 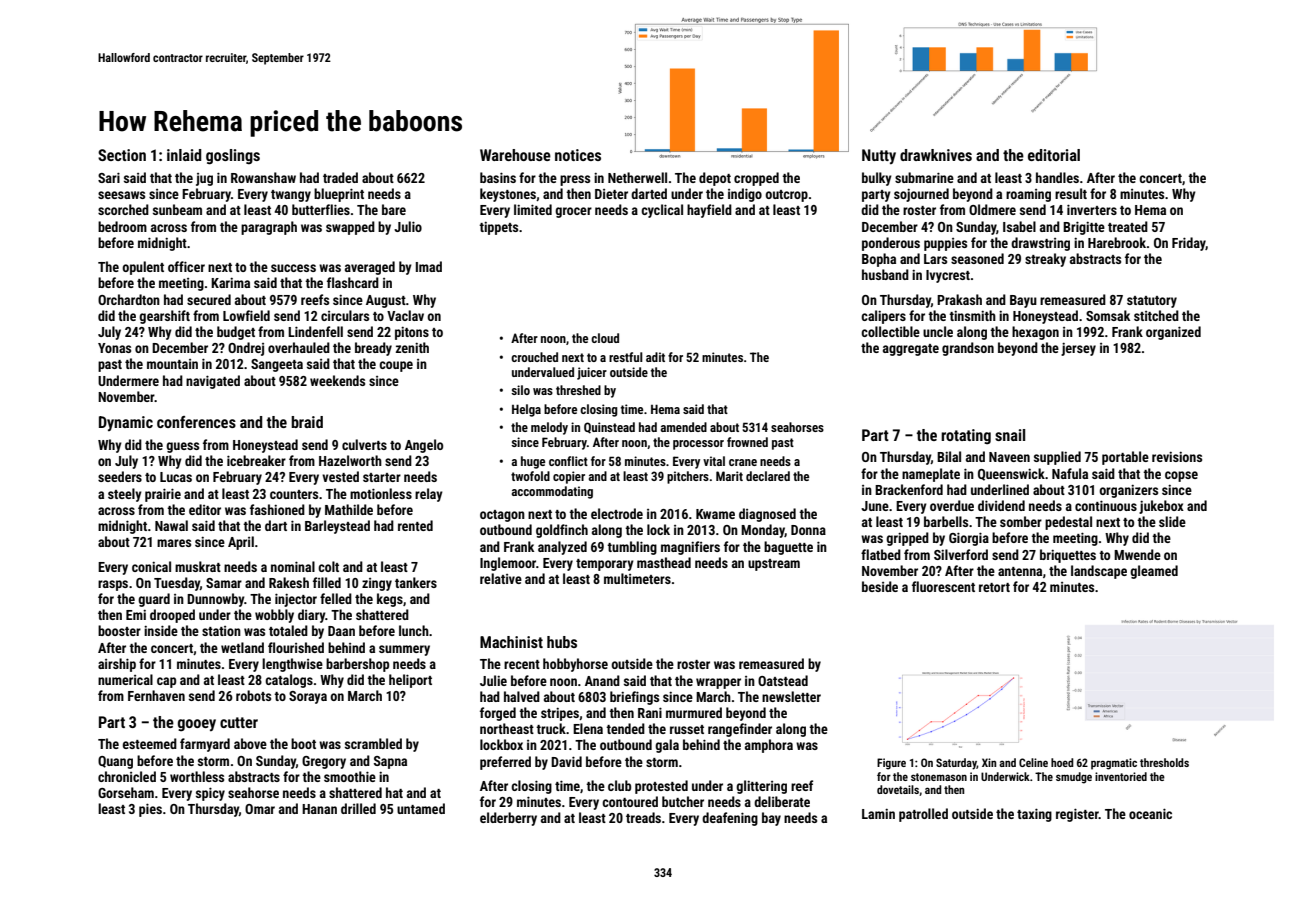 What do you see at coordinates (307, 422) in the image?
I see `braid` at bounding box center [307, 422].
